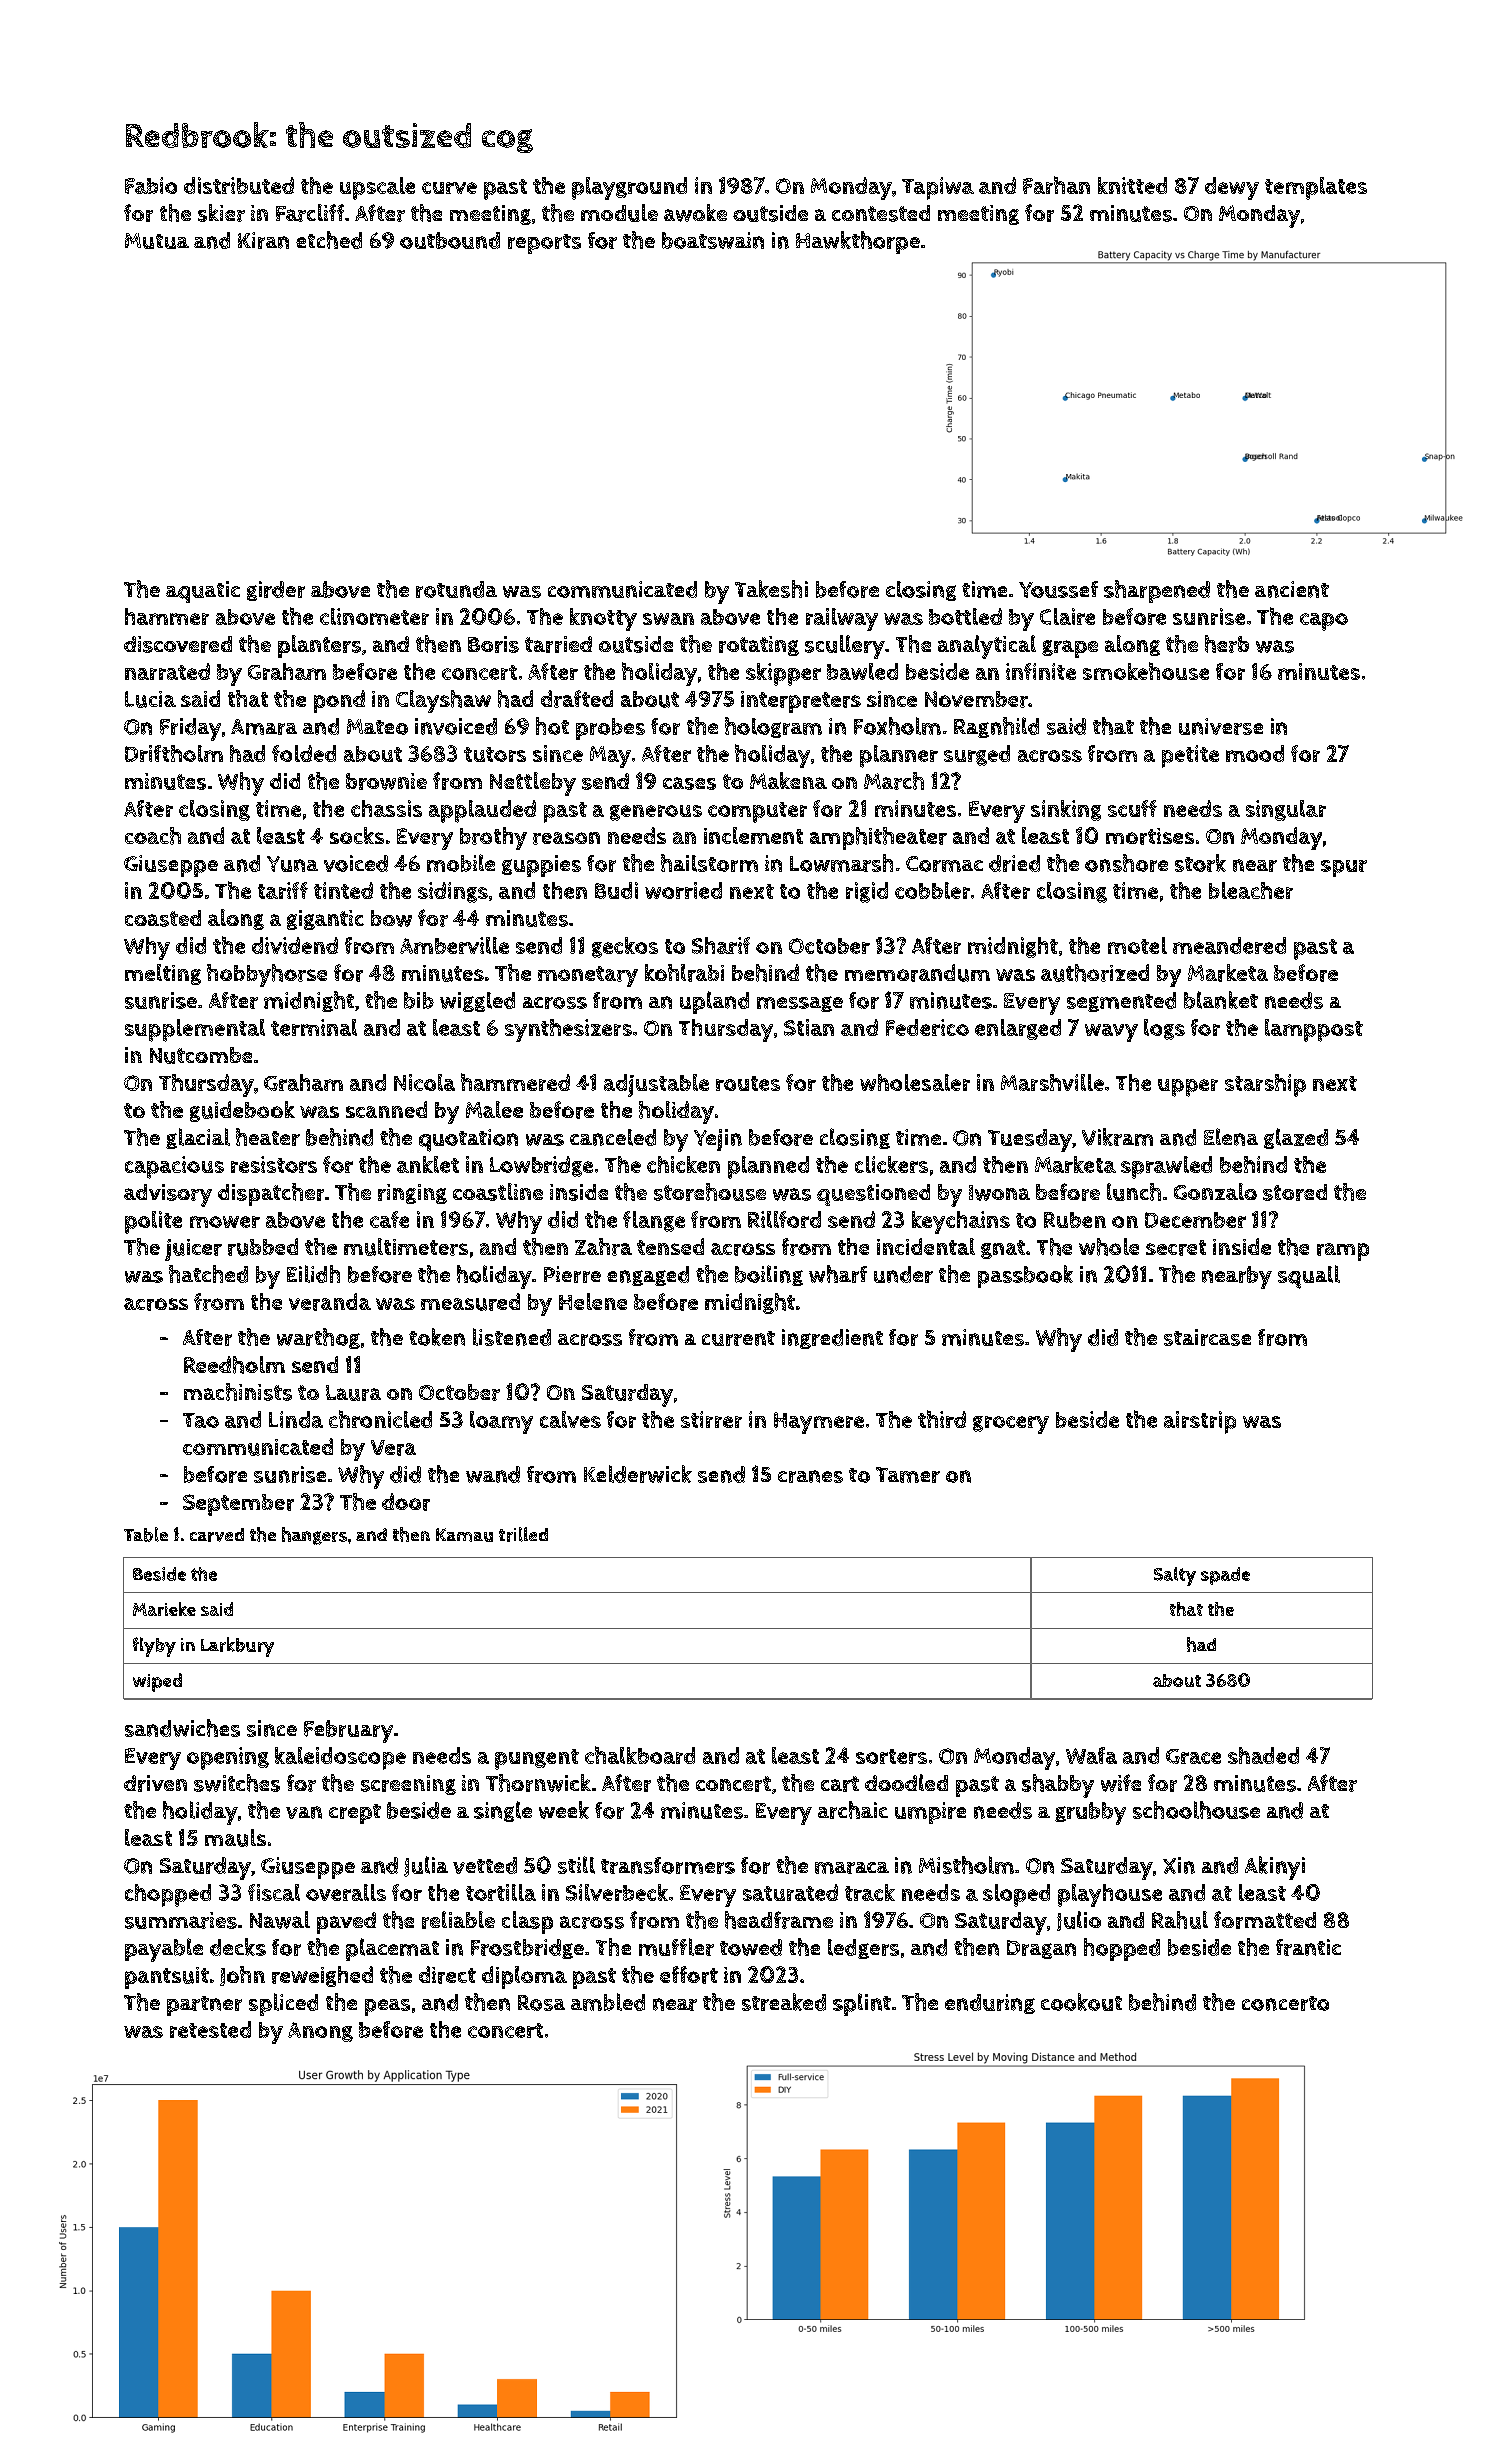 The height and width of the document is (2464, 1496). Describe the element at coordinates (1132, 185) in the document. I see `knitted` at that location.
